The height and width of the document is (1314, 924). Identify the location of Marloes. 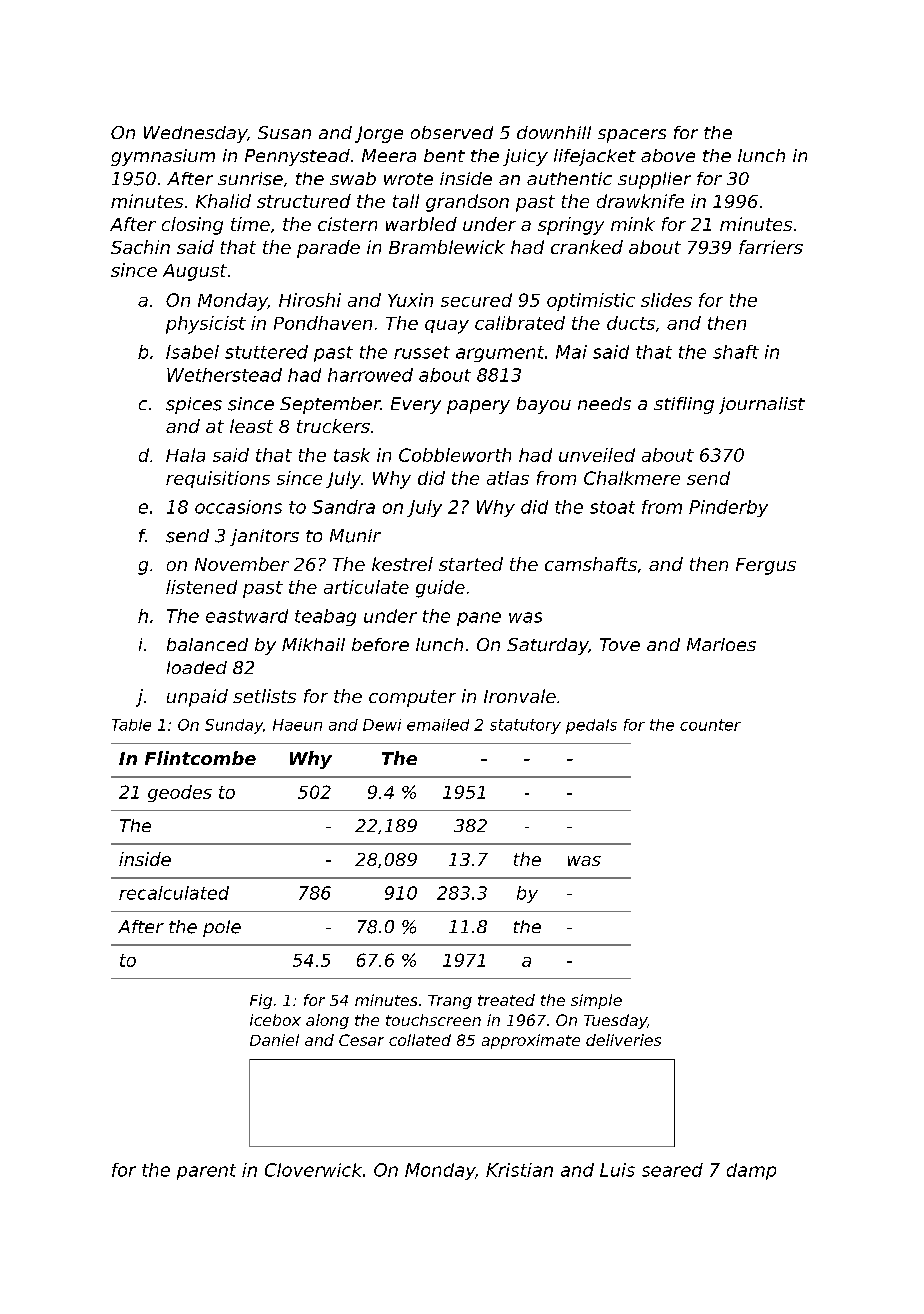
(721, 644).
